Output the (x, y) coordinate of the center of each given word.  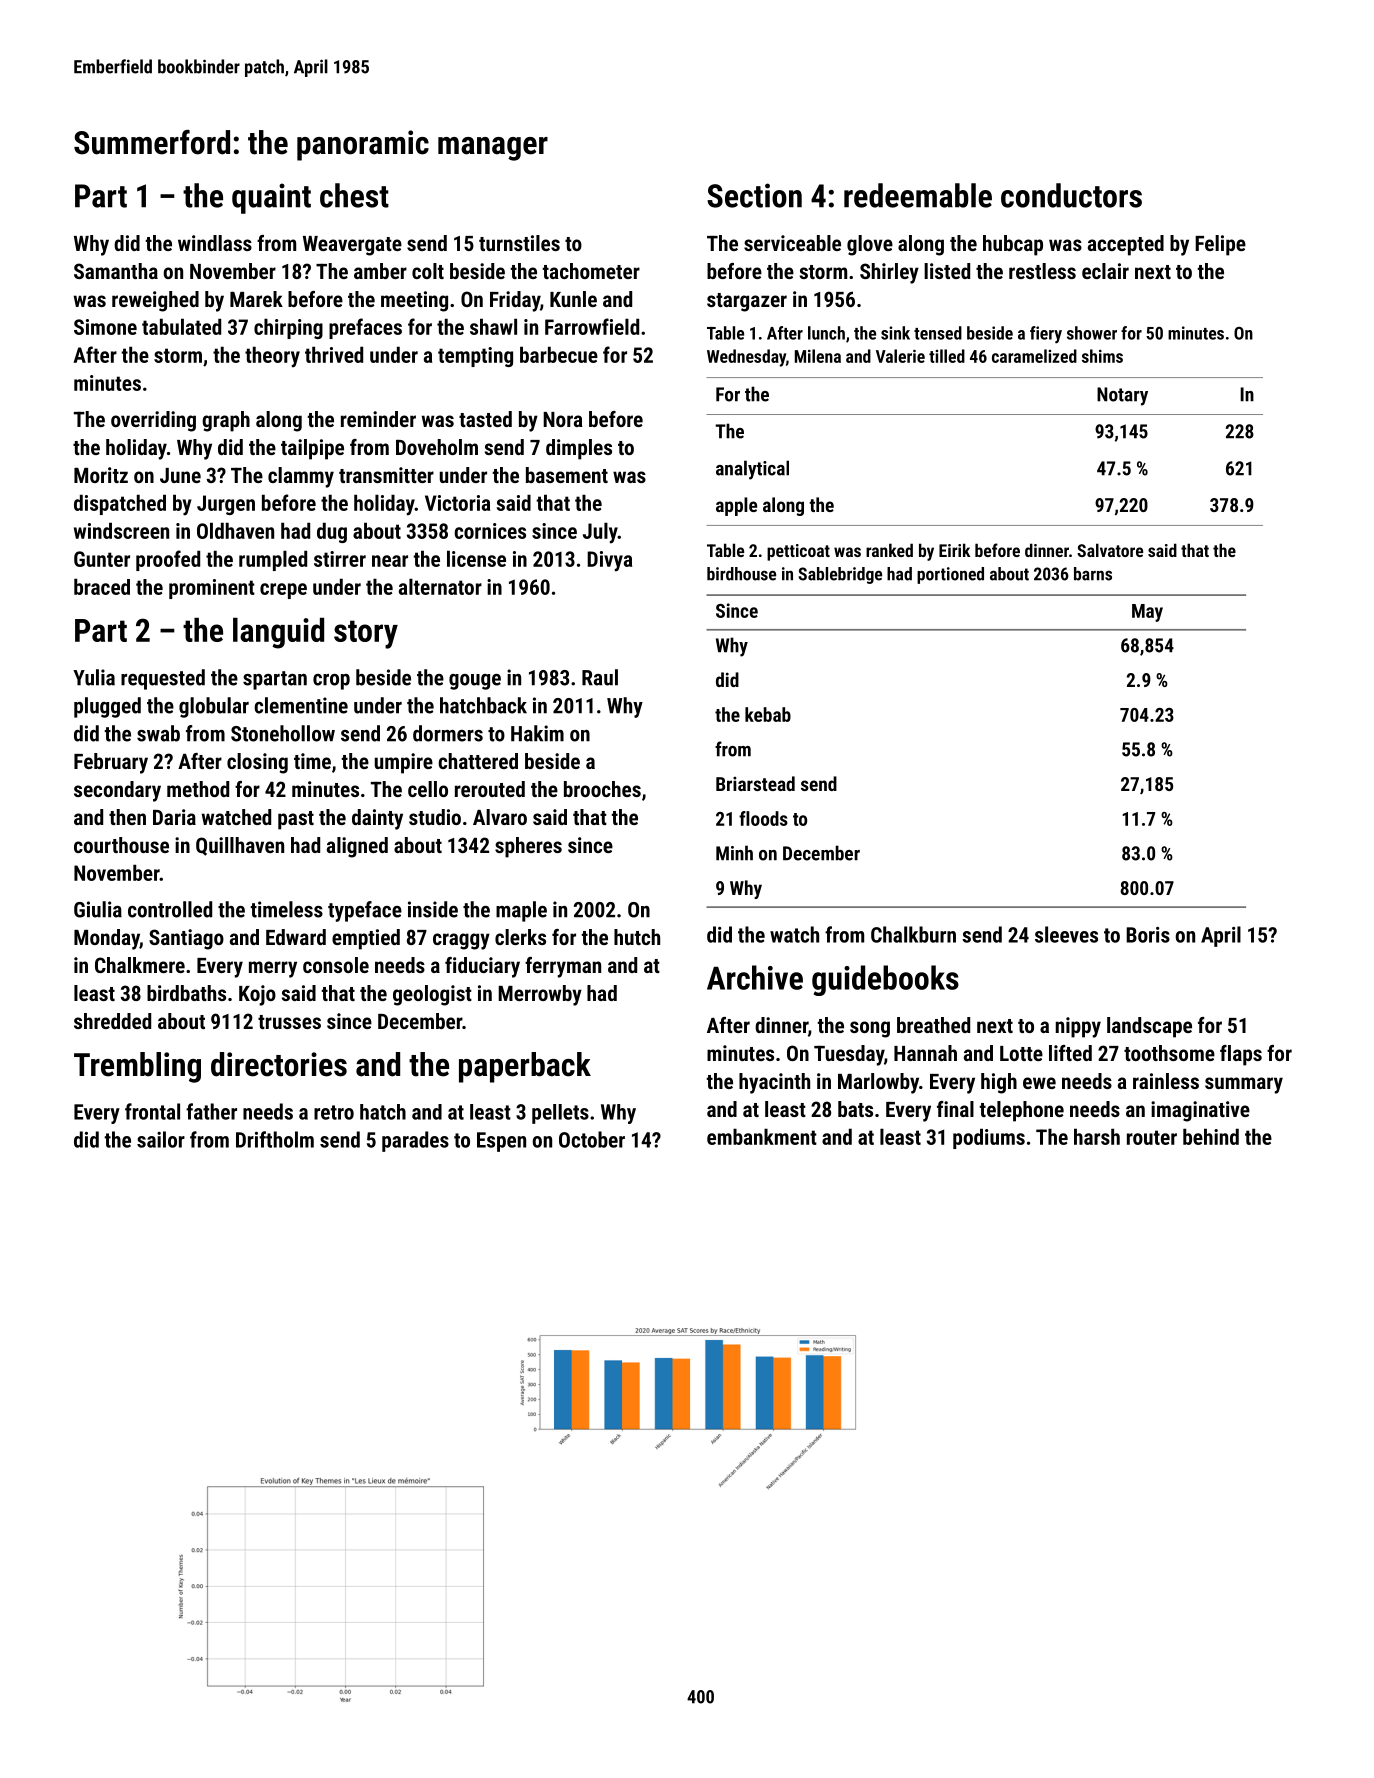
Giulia (98, 909)
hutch (637, 937)
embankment (762, 1136)
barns (1093, 574)
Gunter (102, 559)
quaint (271, 198)
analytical (752, 470)
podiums (989, 1138)
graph (226, 421)
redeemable (918, 195)
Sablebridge (840, 575)
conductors (1071, 195)
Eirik (954, 550)
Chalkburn (913, 934)
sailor (161, 1139)
